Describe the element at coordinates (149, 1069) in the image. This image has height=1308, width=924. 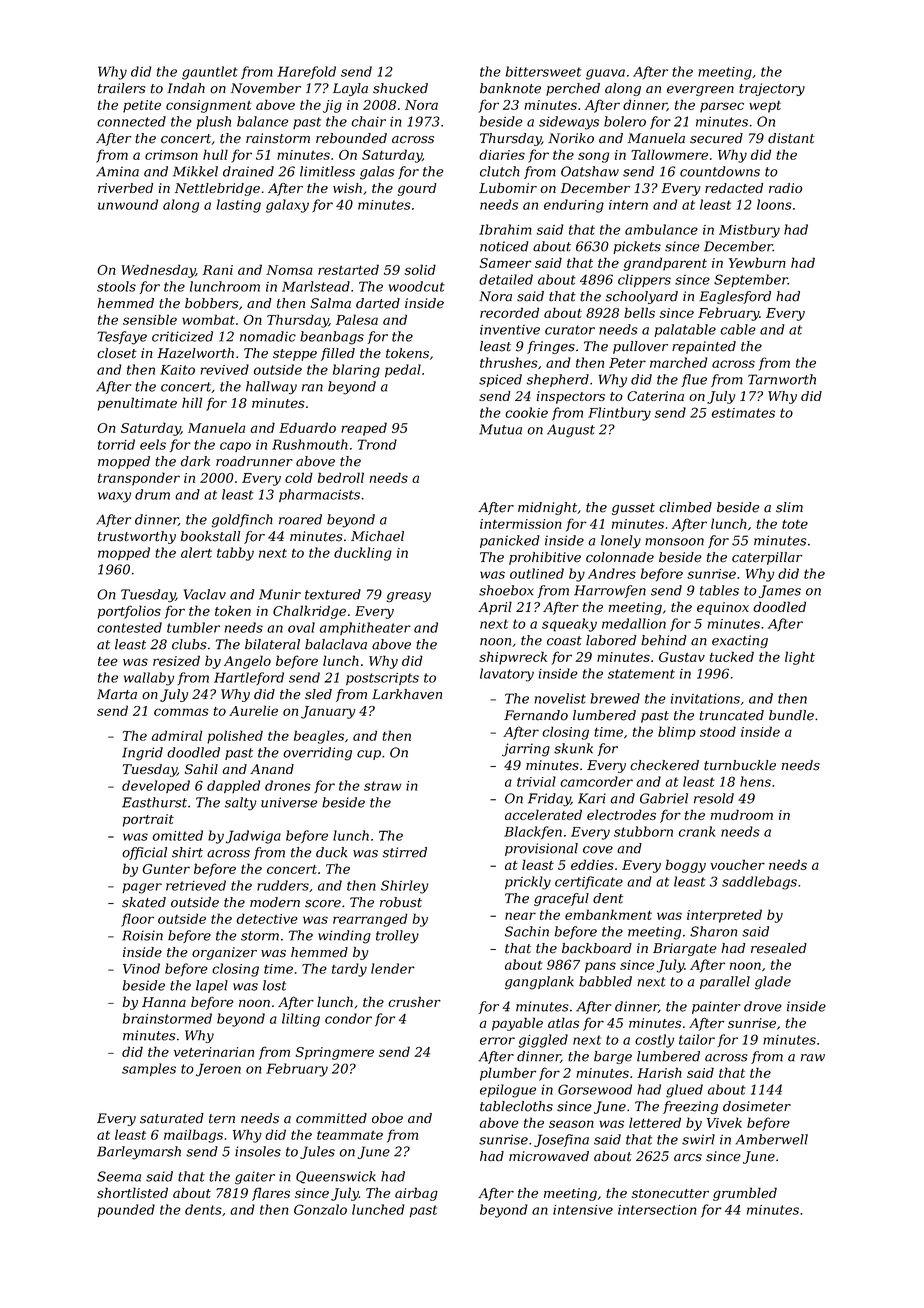
I see `samples` at that location.
